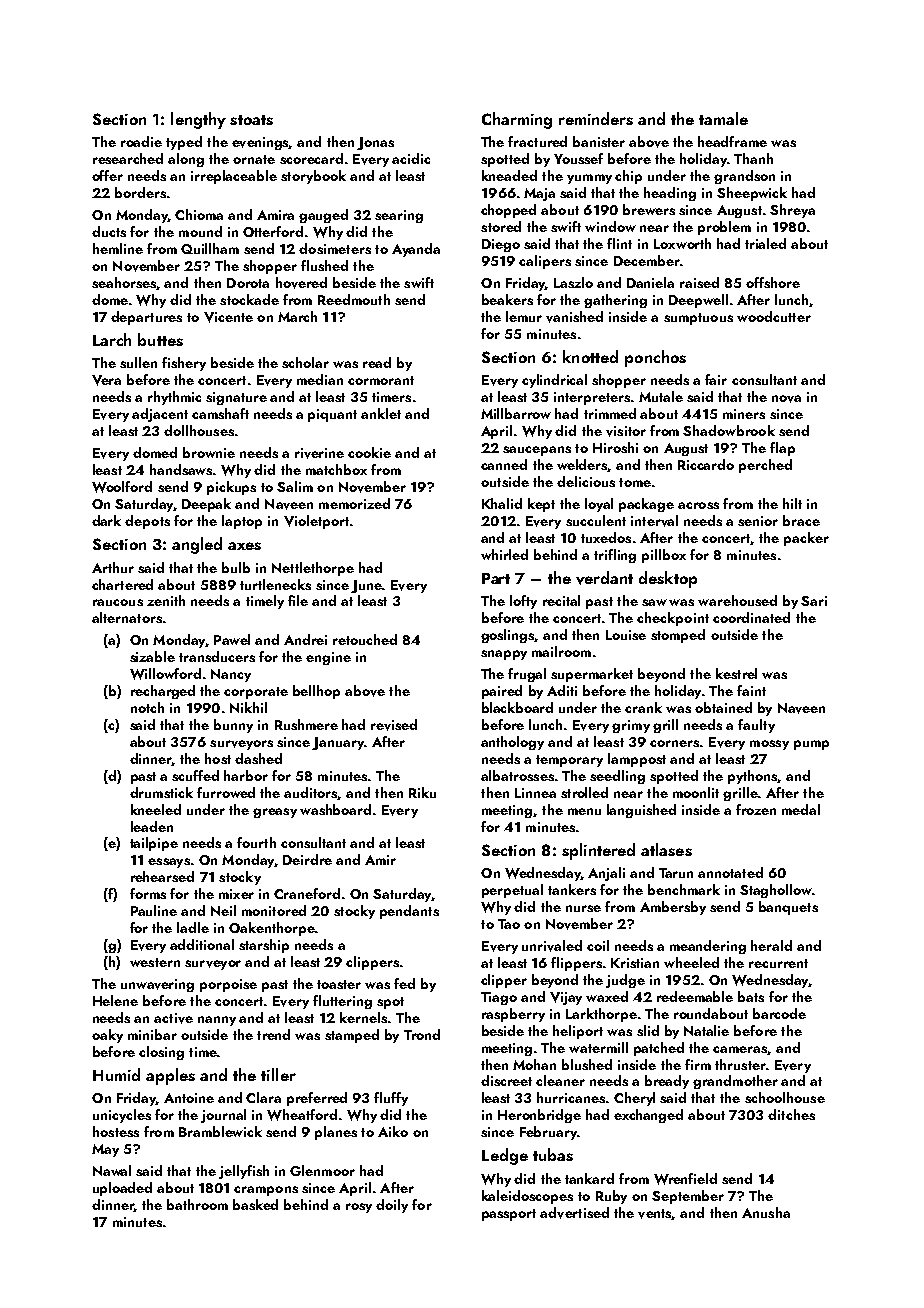 This screenshot has height=1308, width=924. Describe the element at coordinates (774, 316) in the screenshot. I see `woodcutter` at that location.
